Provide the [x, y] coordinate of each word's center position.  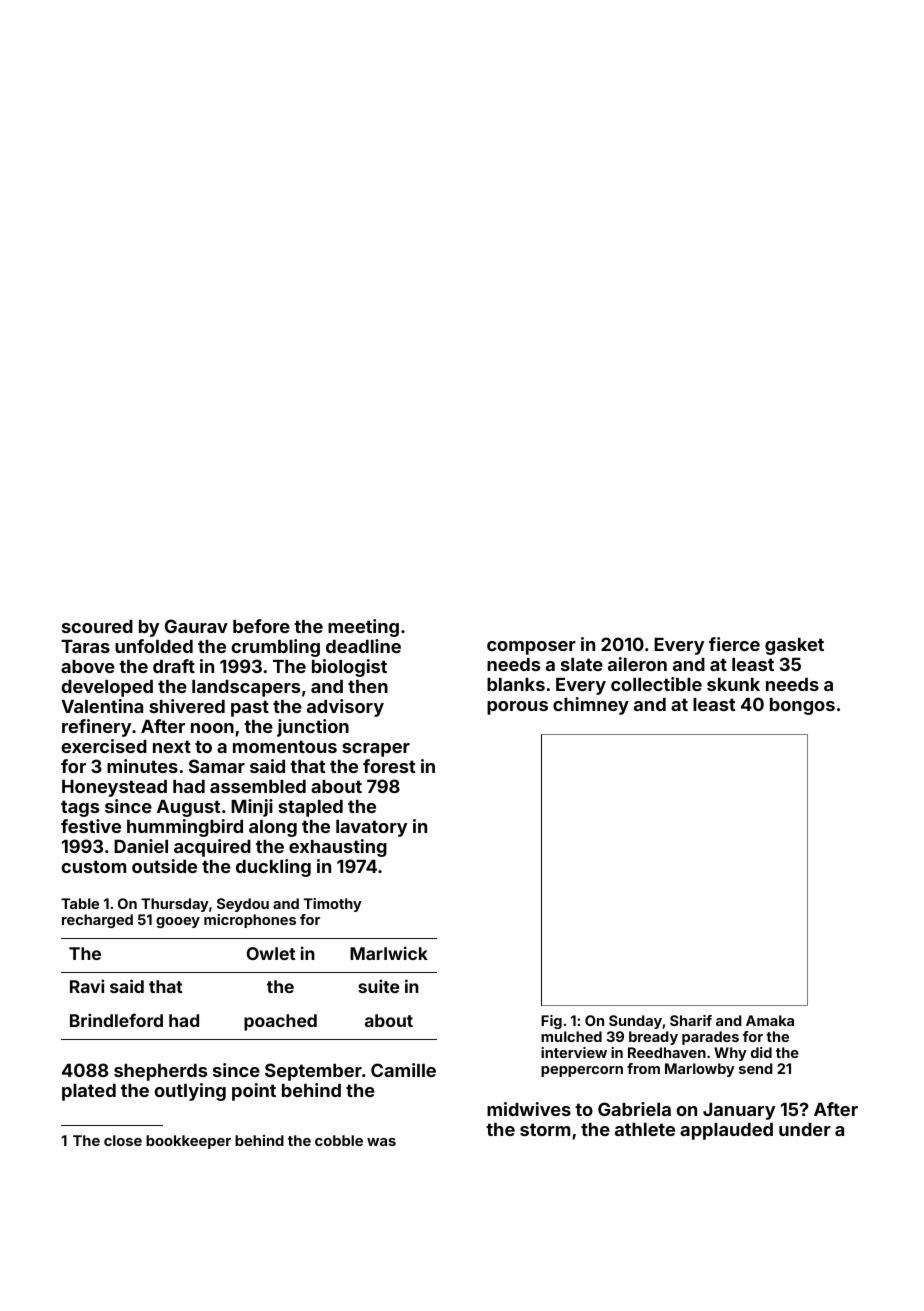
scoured [97, 626]
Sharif [691, 1020]
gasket [794, 646]
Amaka [770, 1020]
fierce [734, 644]
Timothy [333, 905]
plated [89, 1092]
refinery [96, 728]
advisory [345, 708]
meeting [363, 628]
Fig [551, 1022]
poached [280, 1022]
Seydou [243, 905]
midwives [529, 1109]
